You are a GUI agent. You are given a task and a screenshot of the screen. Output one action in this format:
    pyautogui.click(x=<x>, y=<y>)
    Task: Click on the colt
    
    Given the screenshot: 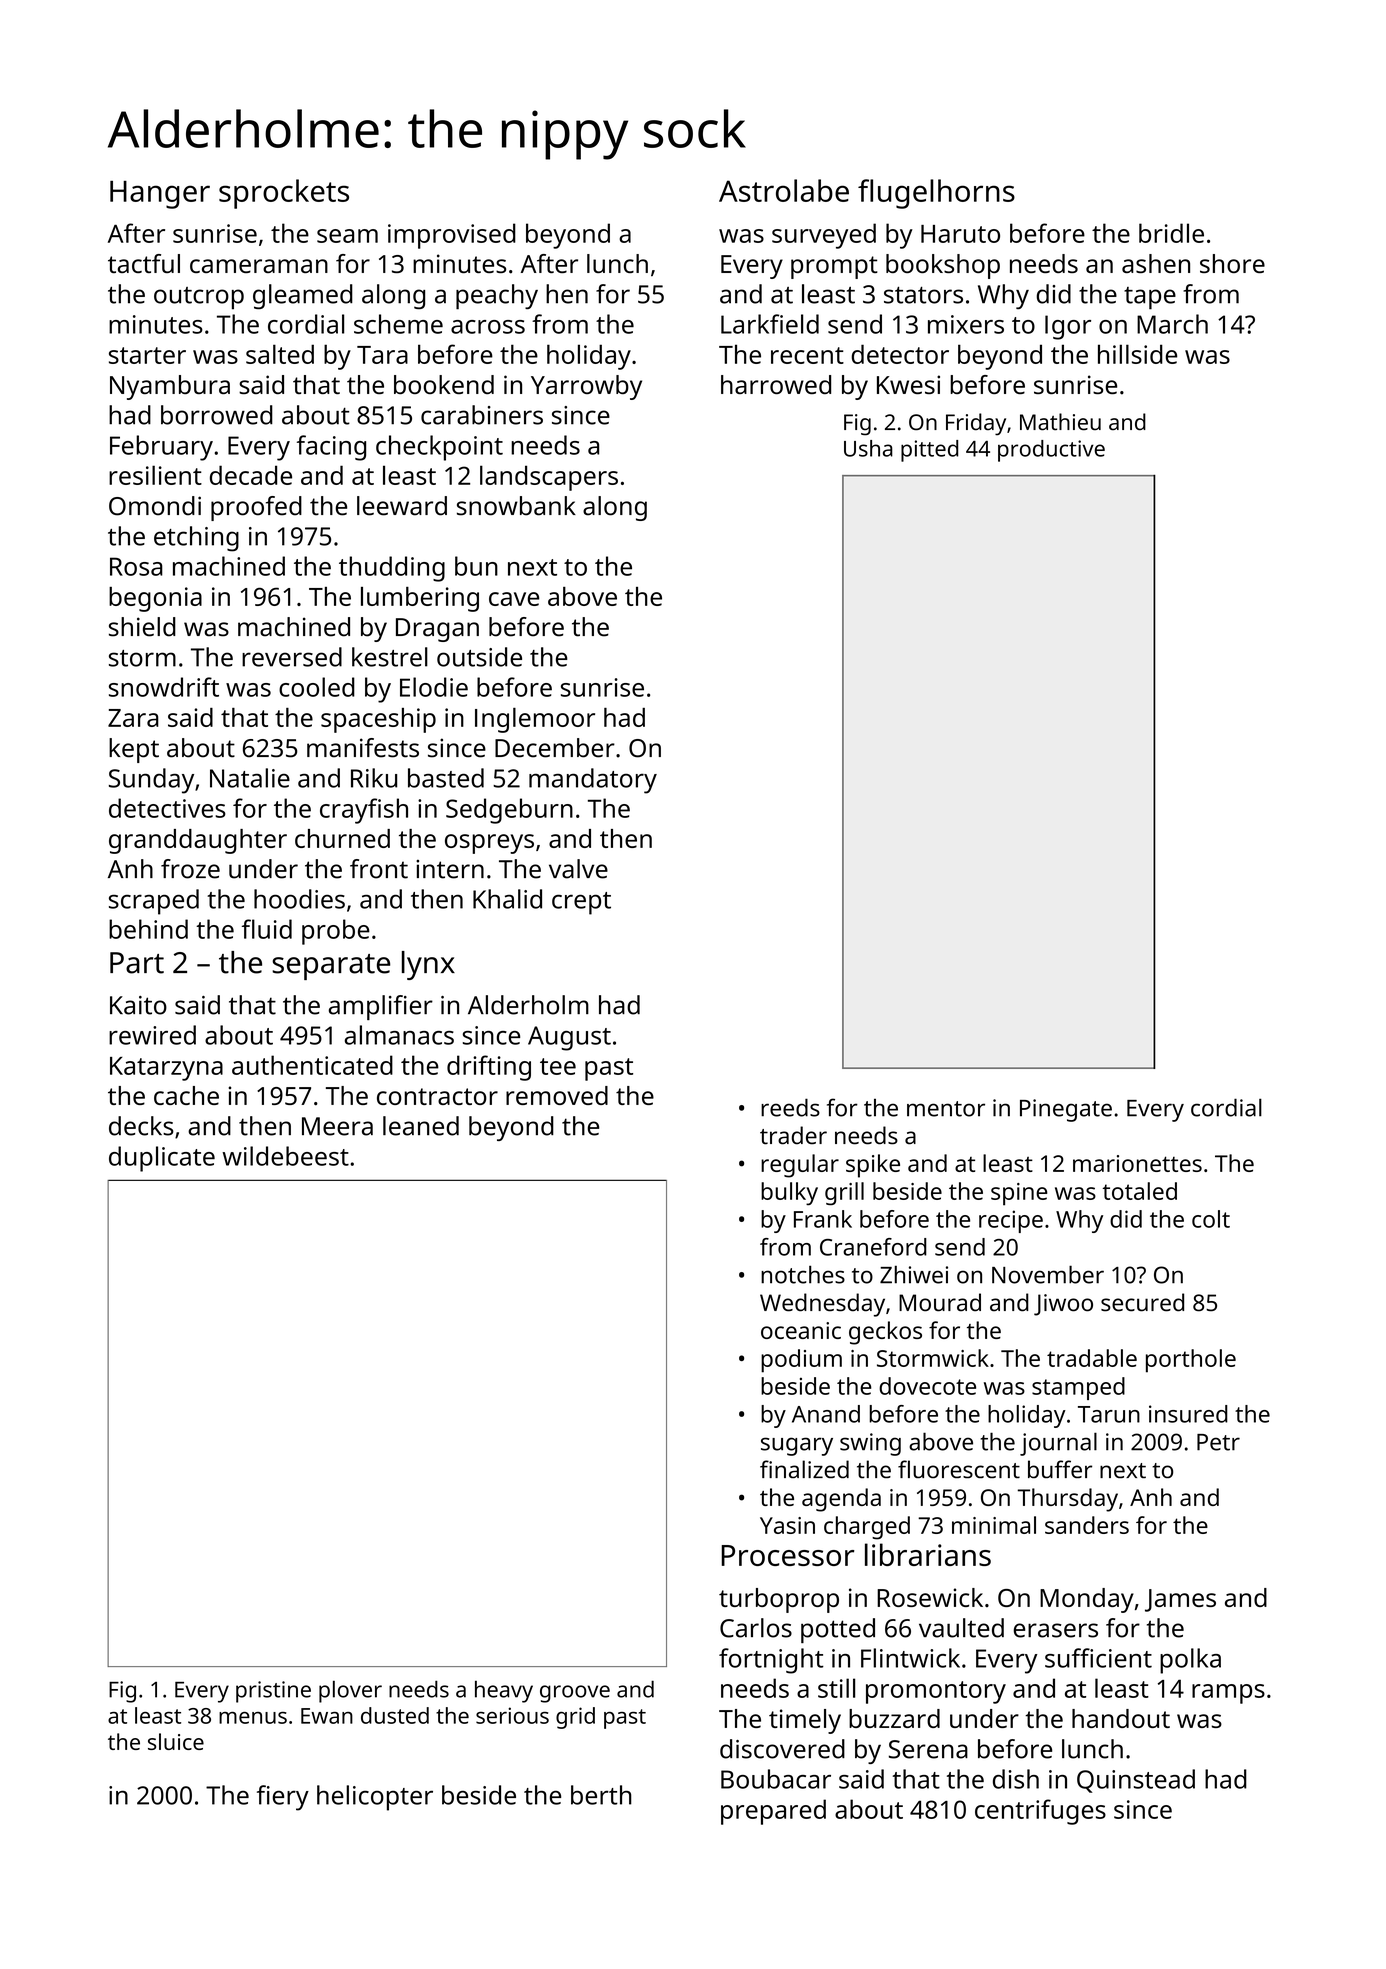 What is the action you would take?
    pyautogui.click(x=1211, y=1219)
